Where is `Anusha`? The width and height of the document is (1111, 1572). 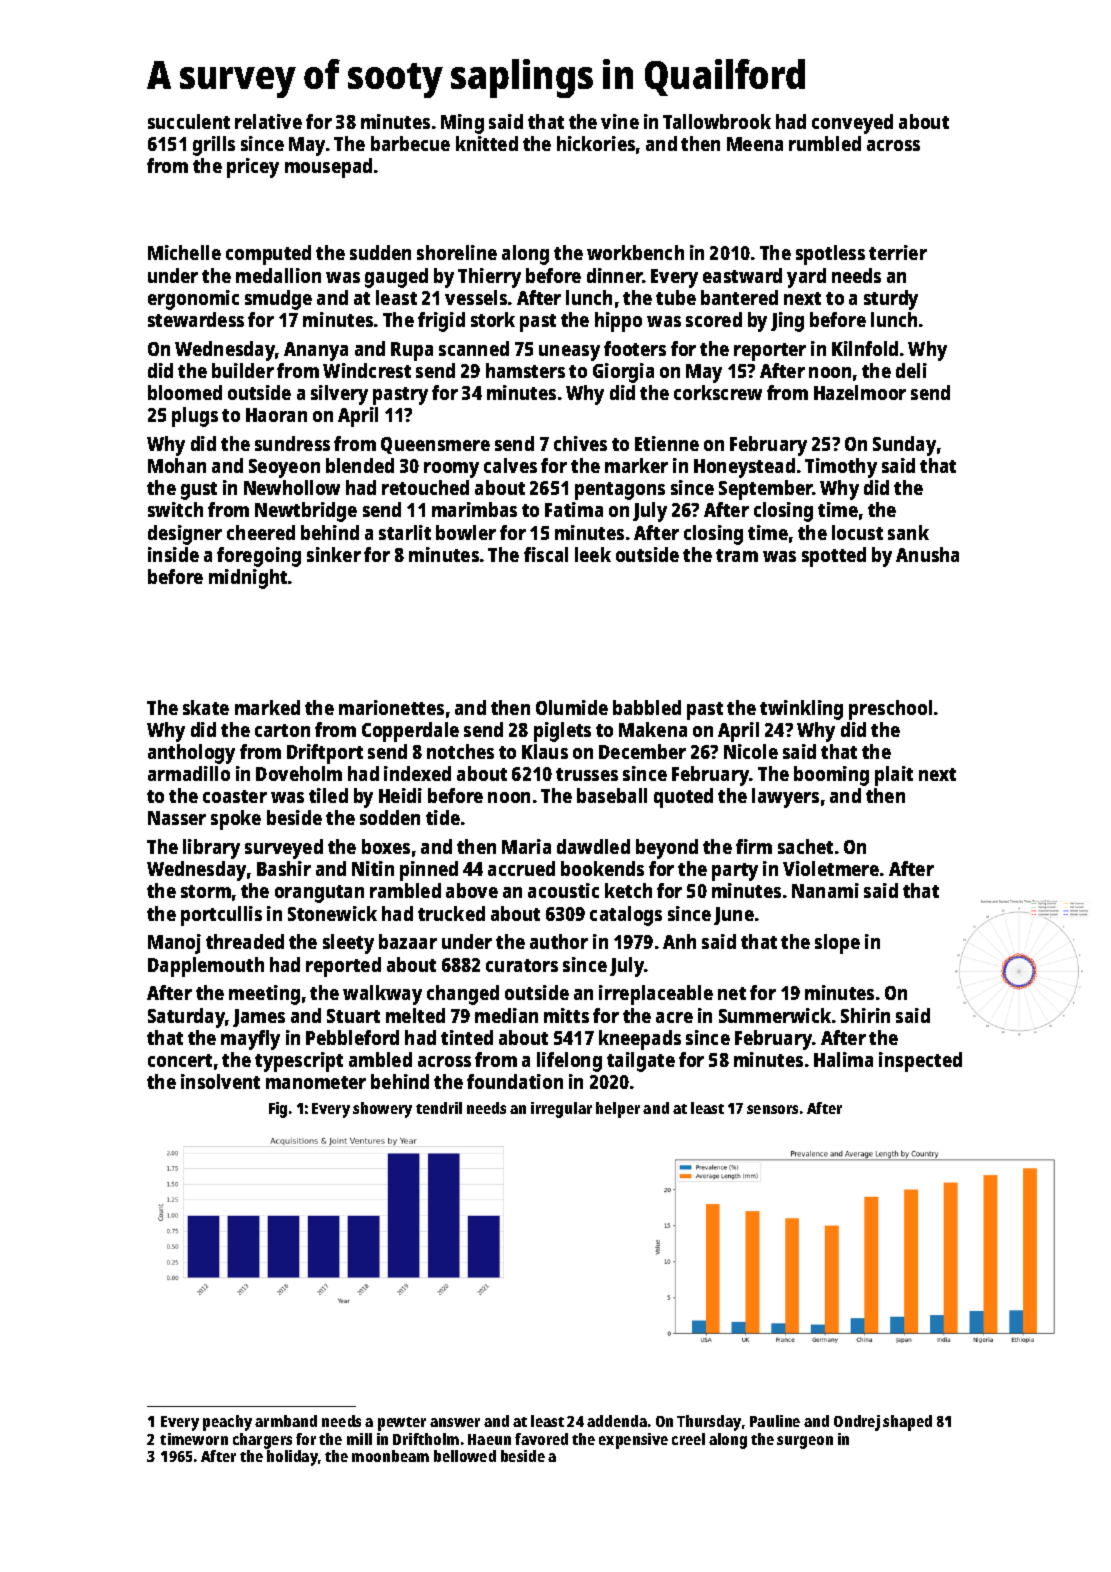 Anusha is located at coordinates (927, 554).
